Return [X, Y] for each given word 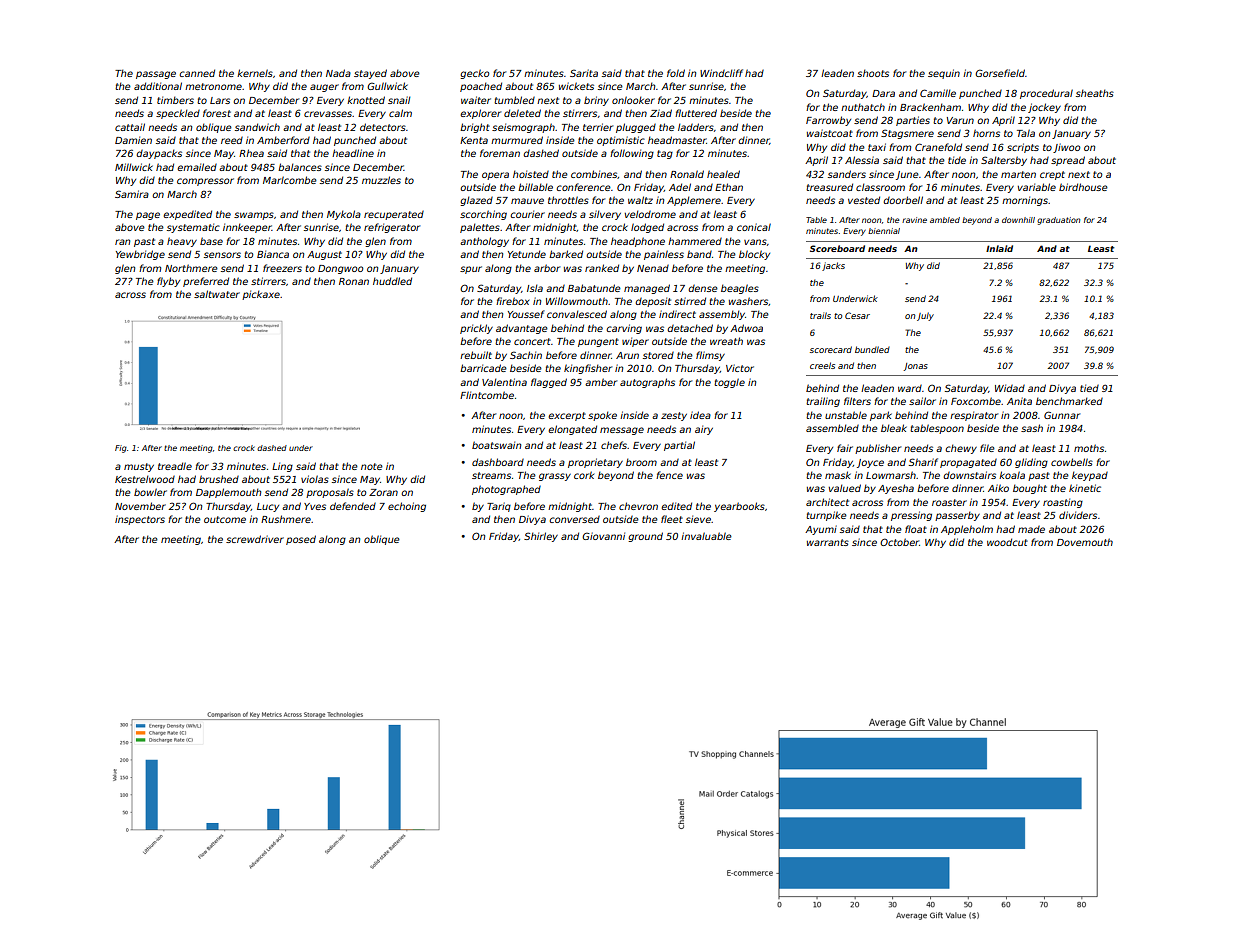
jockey [1044, 108]
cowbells [1072, 462]
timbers [175, 100]
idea [700, 415]
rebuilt [476, 355]
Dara [883, 93]
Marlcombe [290, 180]
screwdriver [255, 539]
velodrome [650, 214]
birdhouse [1083, 187]
